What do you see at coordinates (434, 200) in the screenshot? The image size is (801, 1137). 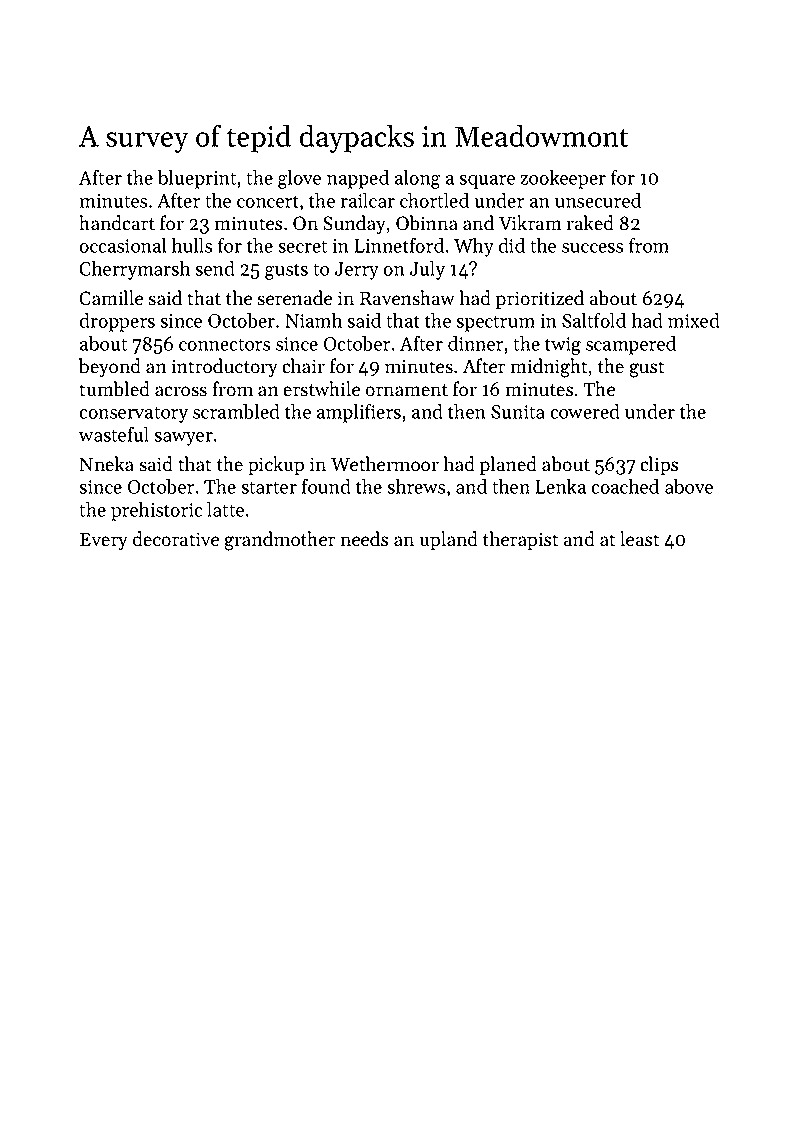 I see `chortled` at bounding box center [434, 200].
